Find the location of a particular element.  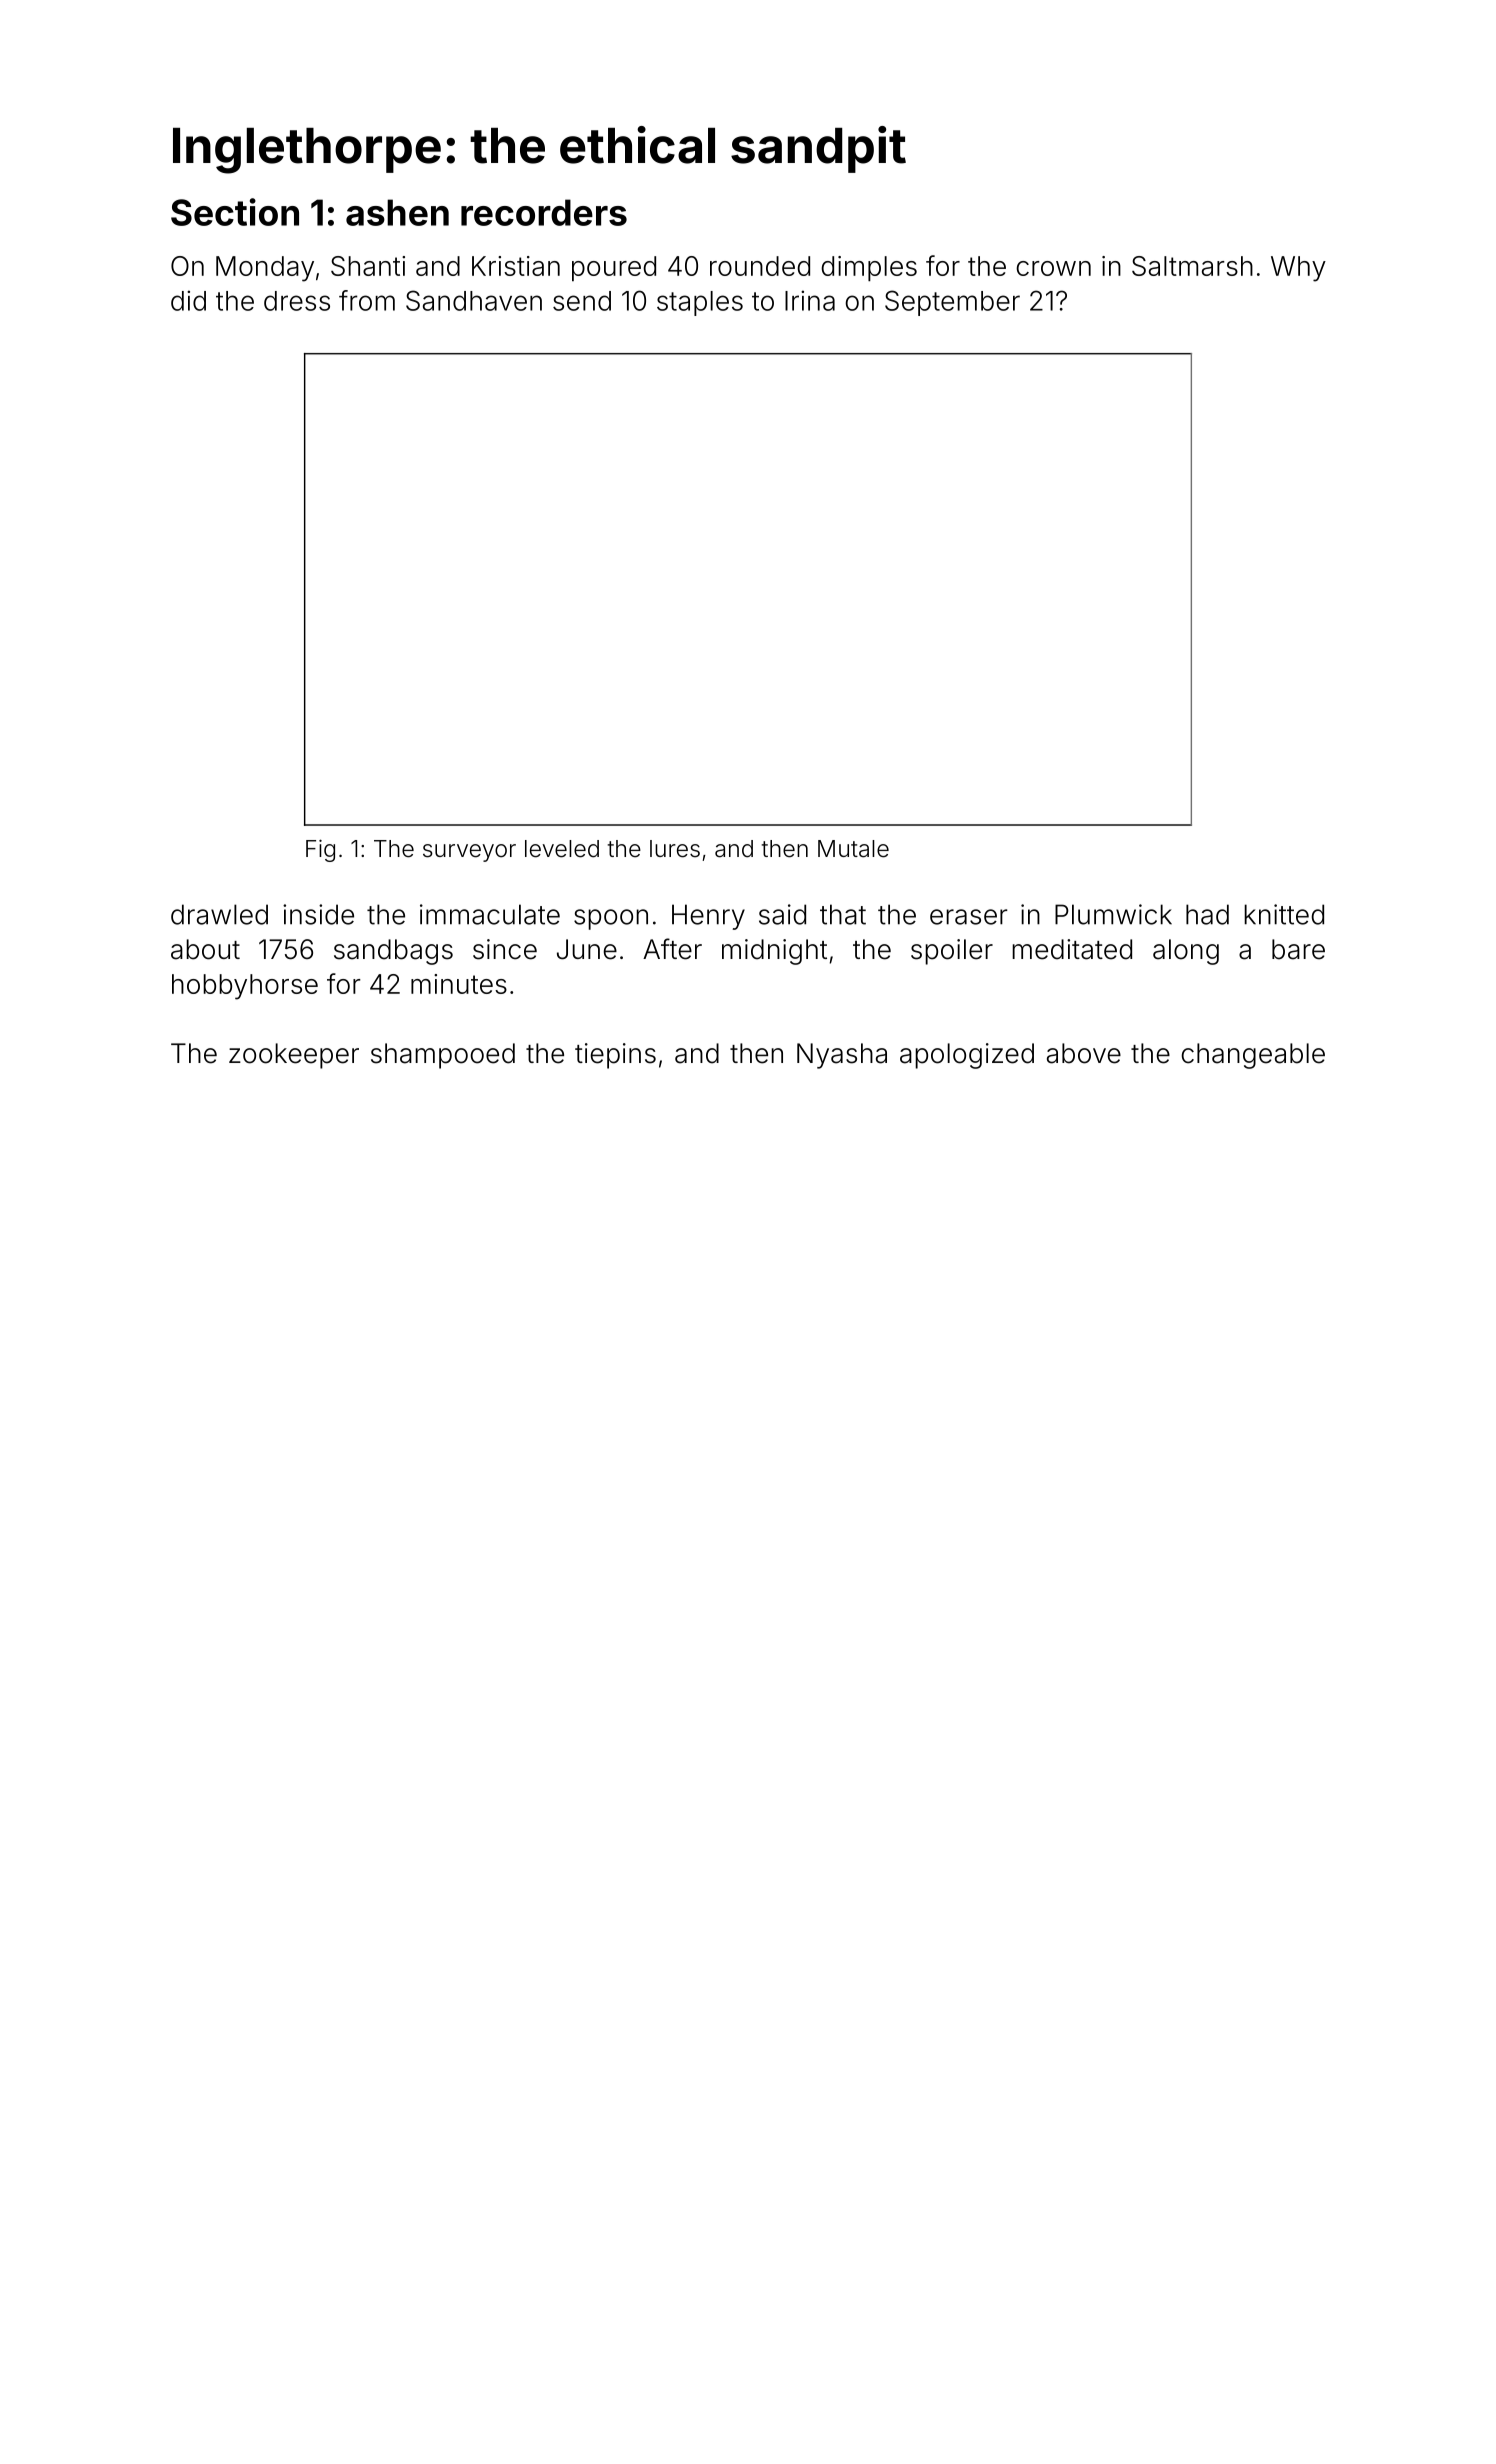

dress is located at coordinates (297, 301).
